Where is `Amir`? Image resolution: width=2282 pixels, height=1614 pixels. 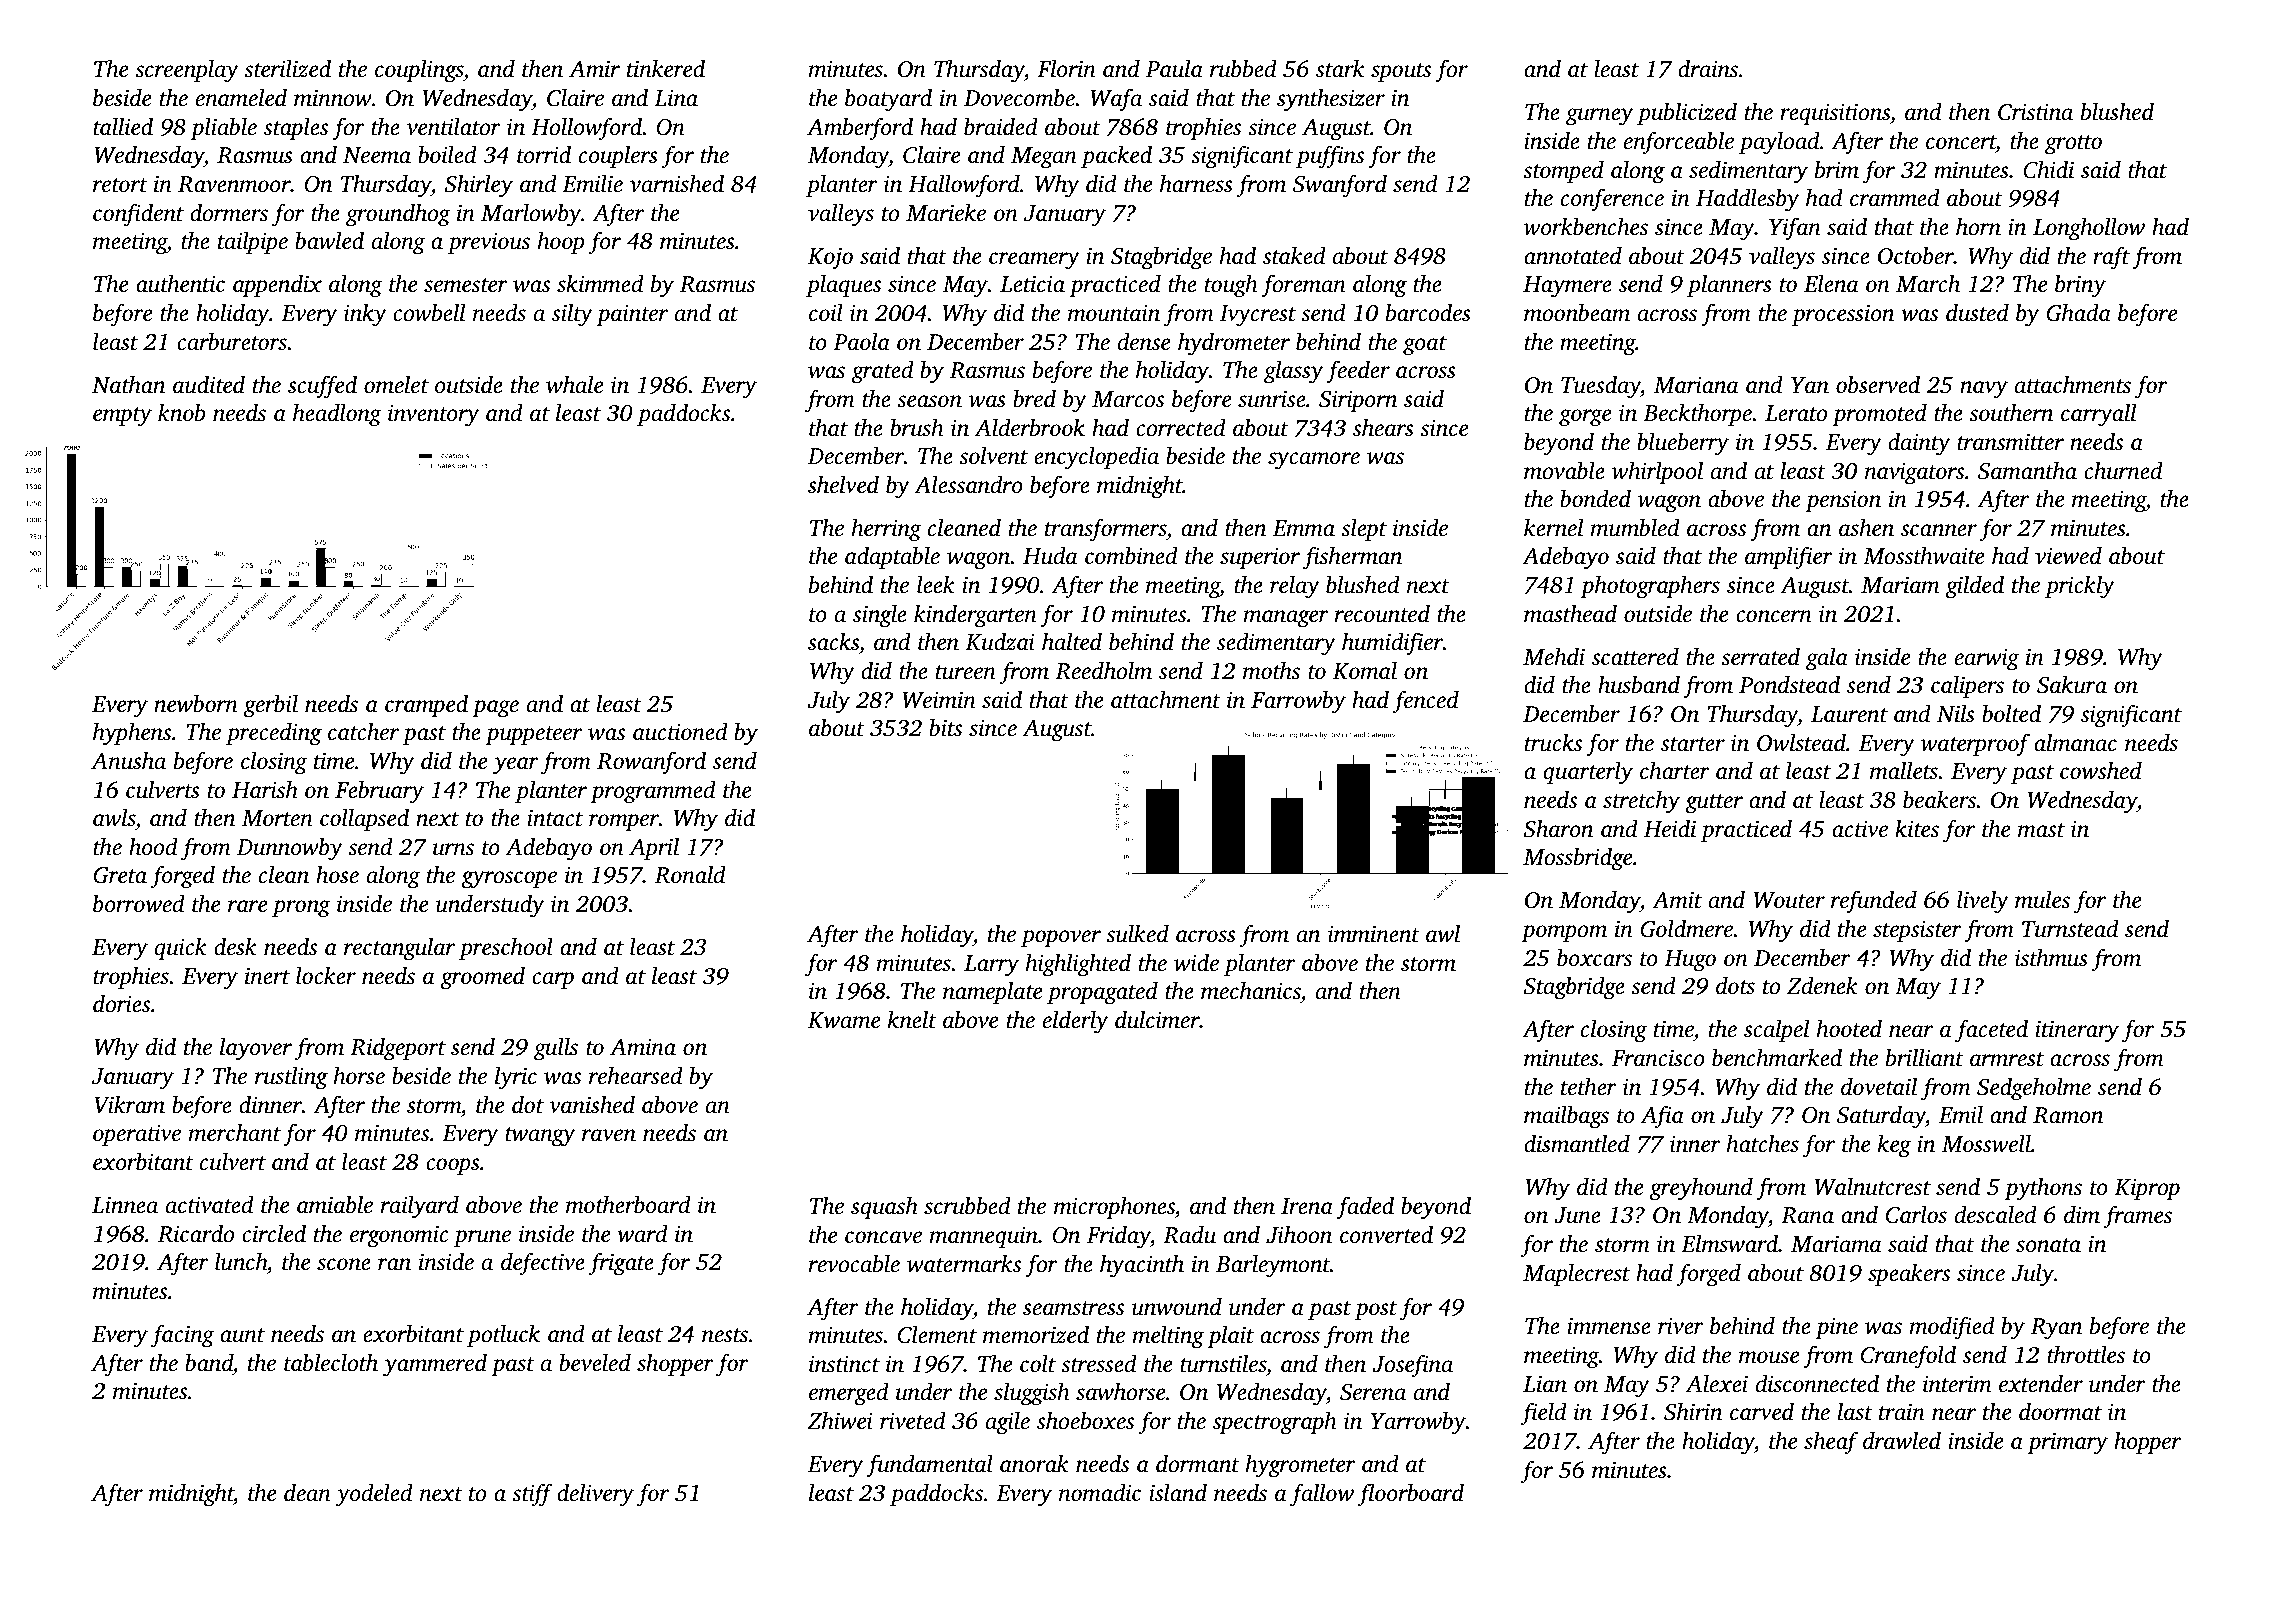
Amir is located at coordinates (594, 68).
